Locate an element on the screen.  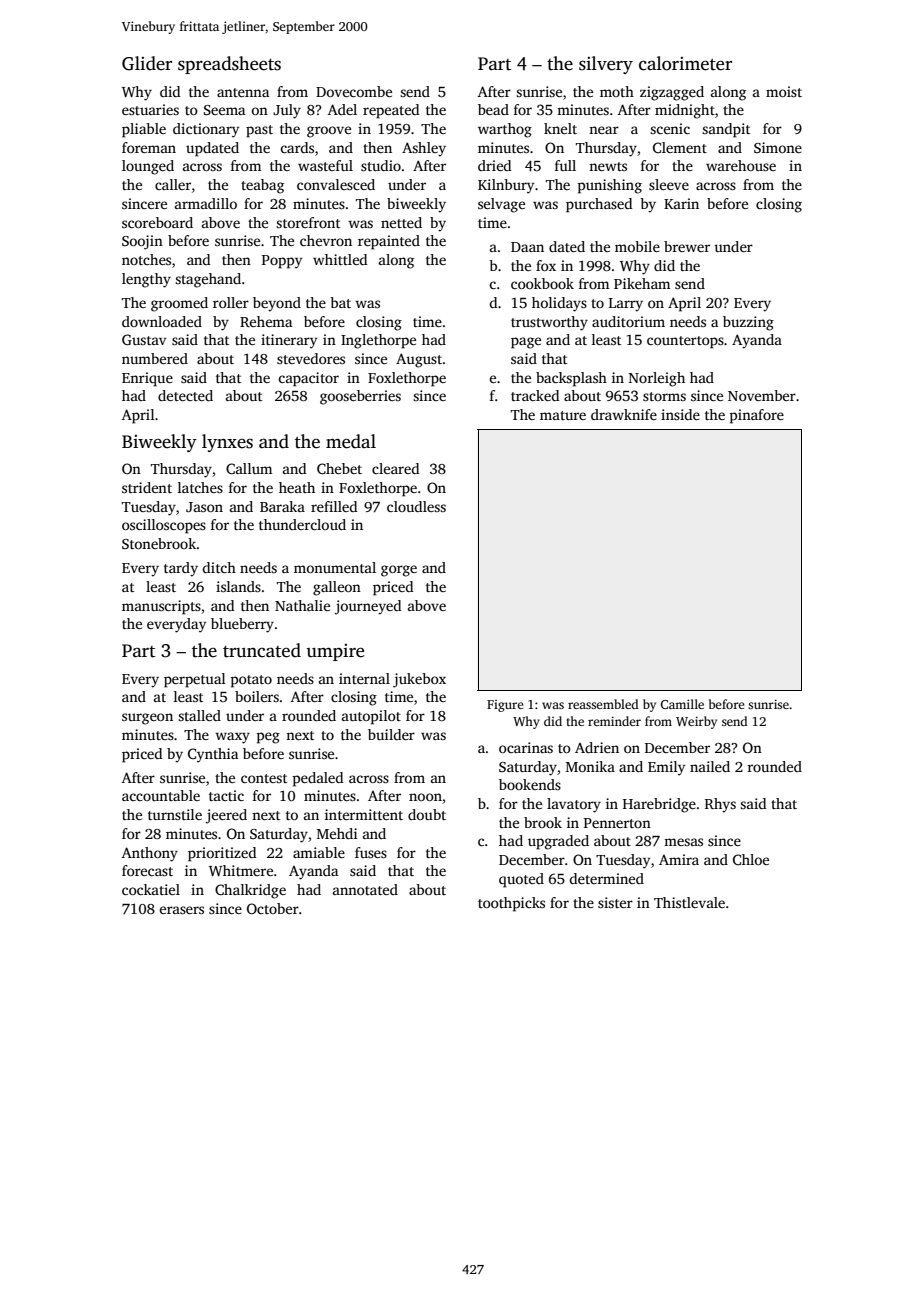
calorimeter is located at coordinates (685, 63).
